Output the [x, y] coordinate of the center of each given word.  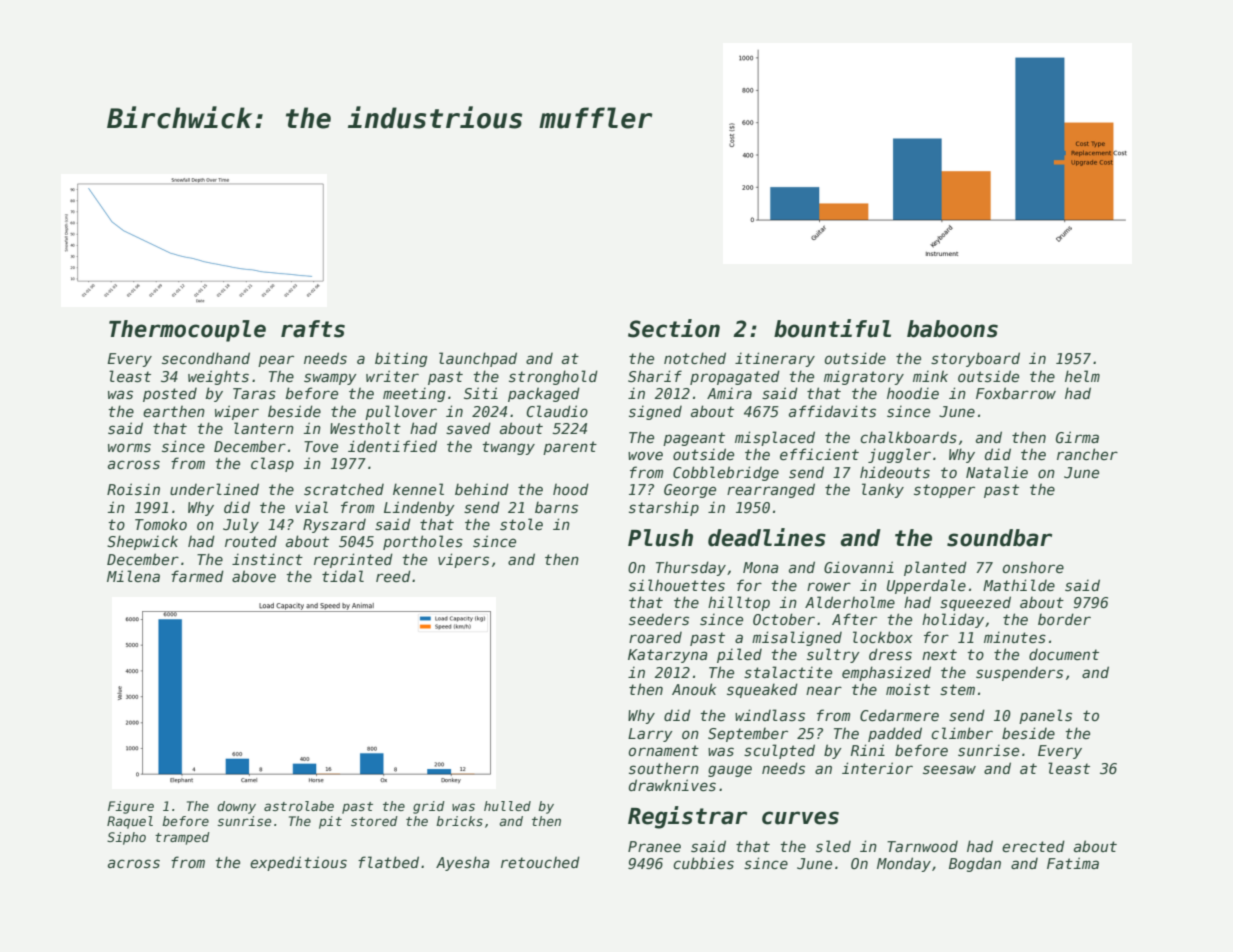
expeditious [298, 863]
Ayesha [462, 863]
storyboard [975, 359]
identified [392, 446]
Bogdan [975, 864]
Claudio [557, 411]
